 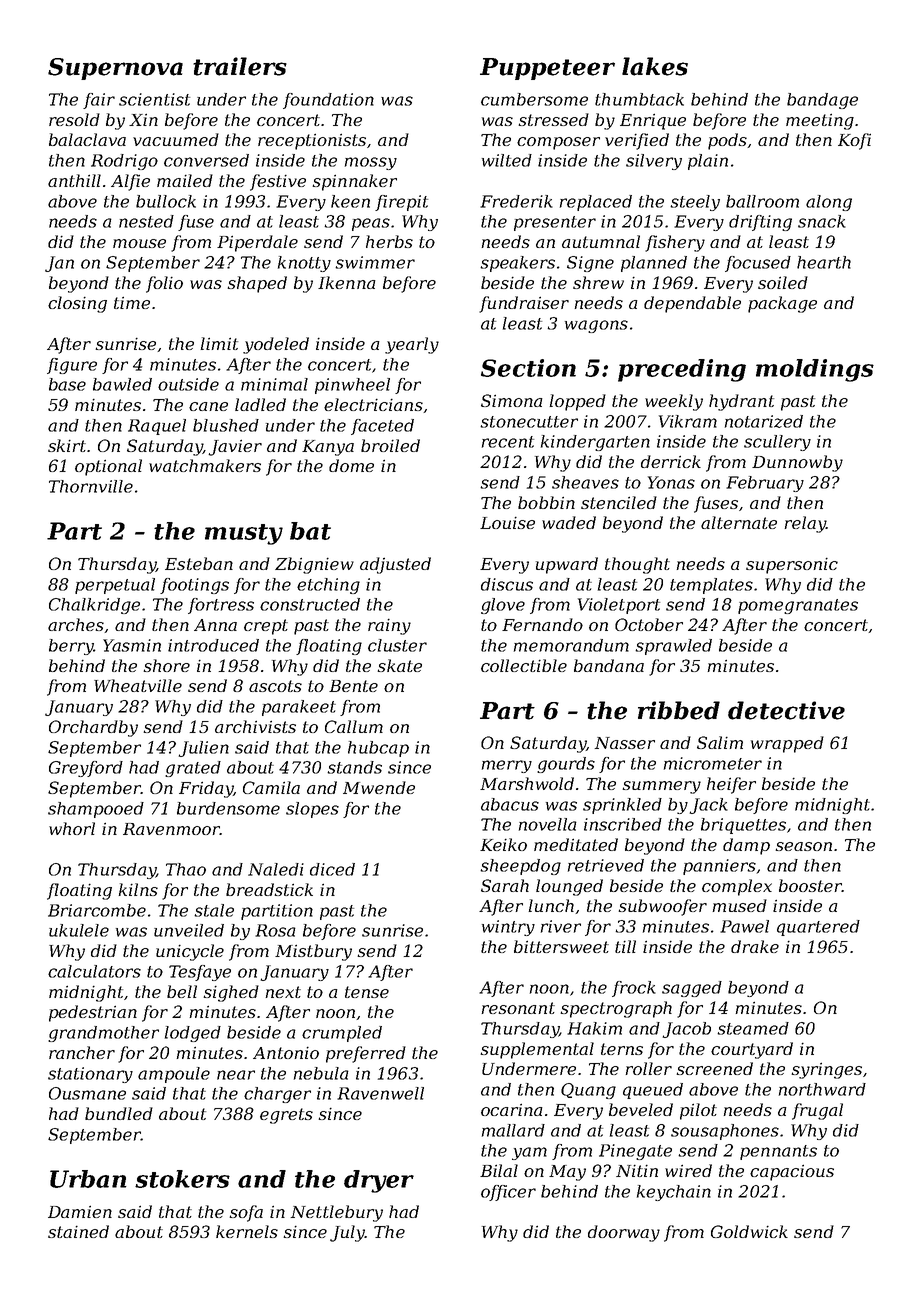 What do you see at coordinates (503, 606) in the screenshot?
I see `glove` at bounding box center [503, 606].
